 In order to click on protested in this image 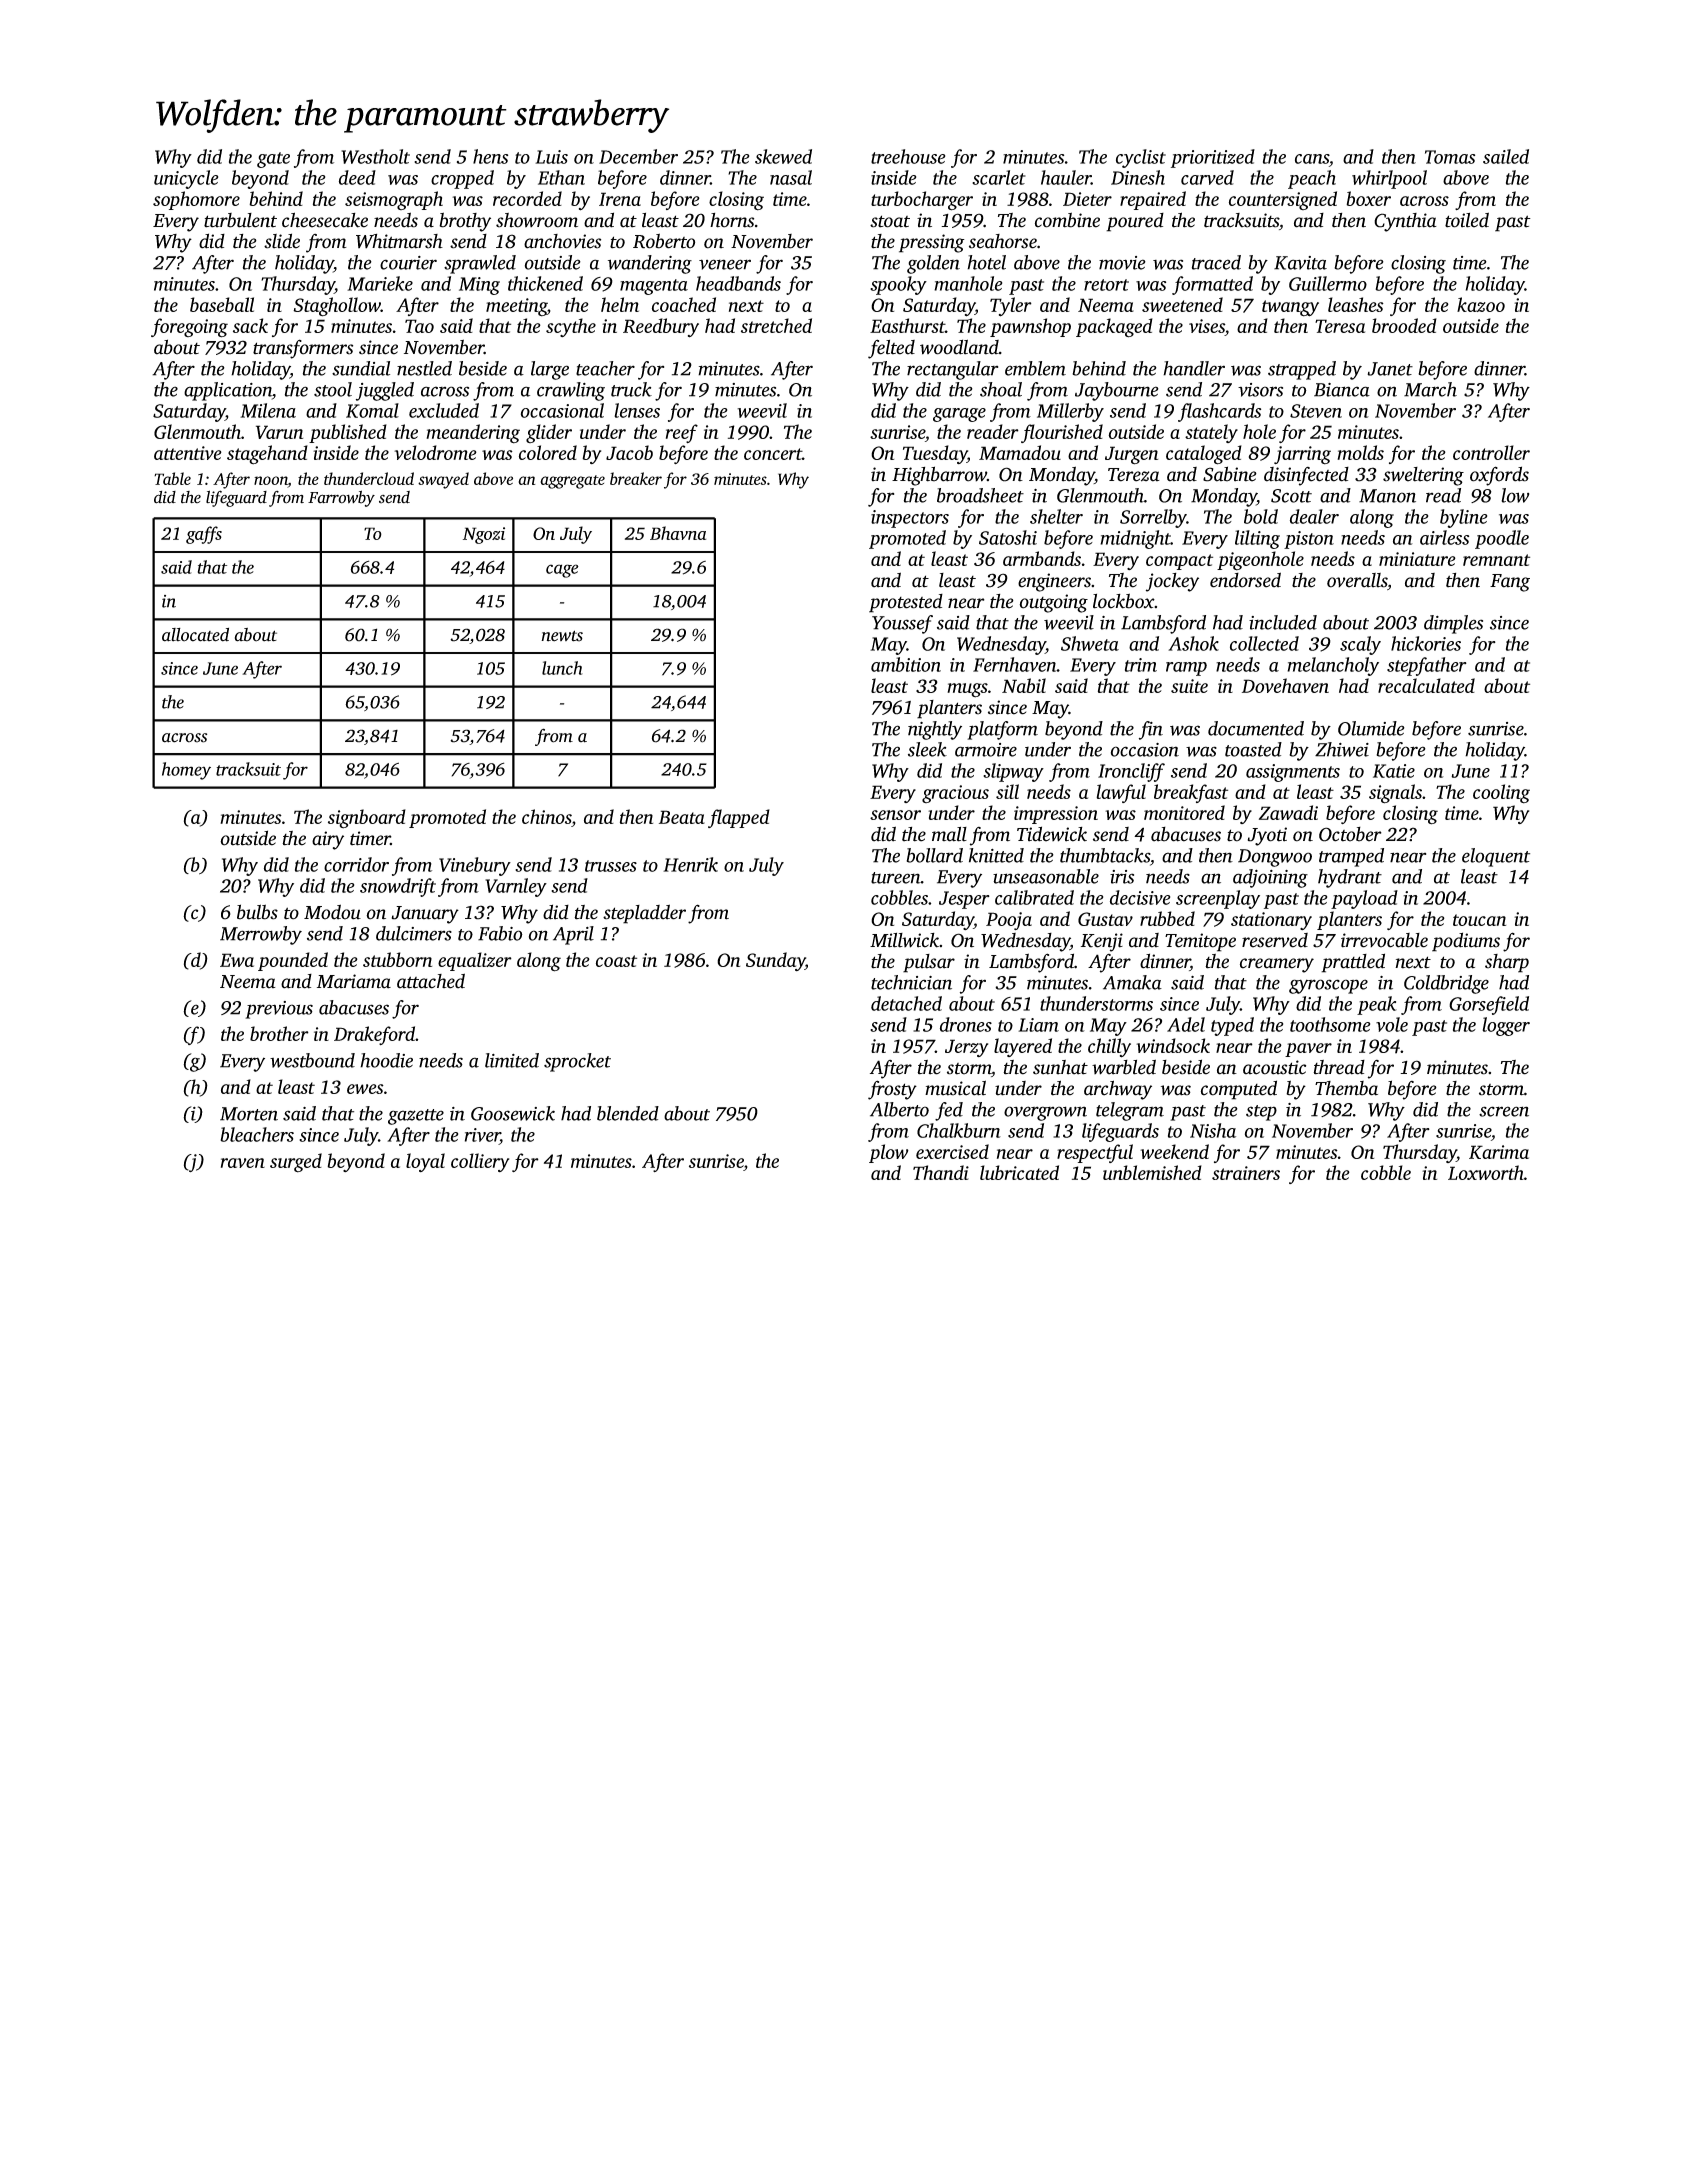, I will do `click(906, 603)`.
